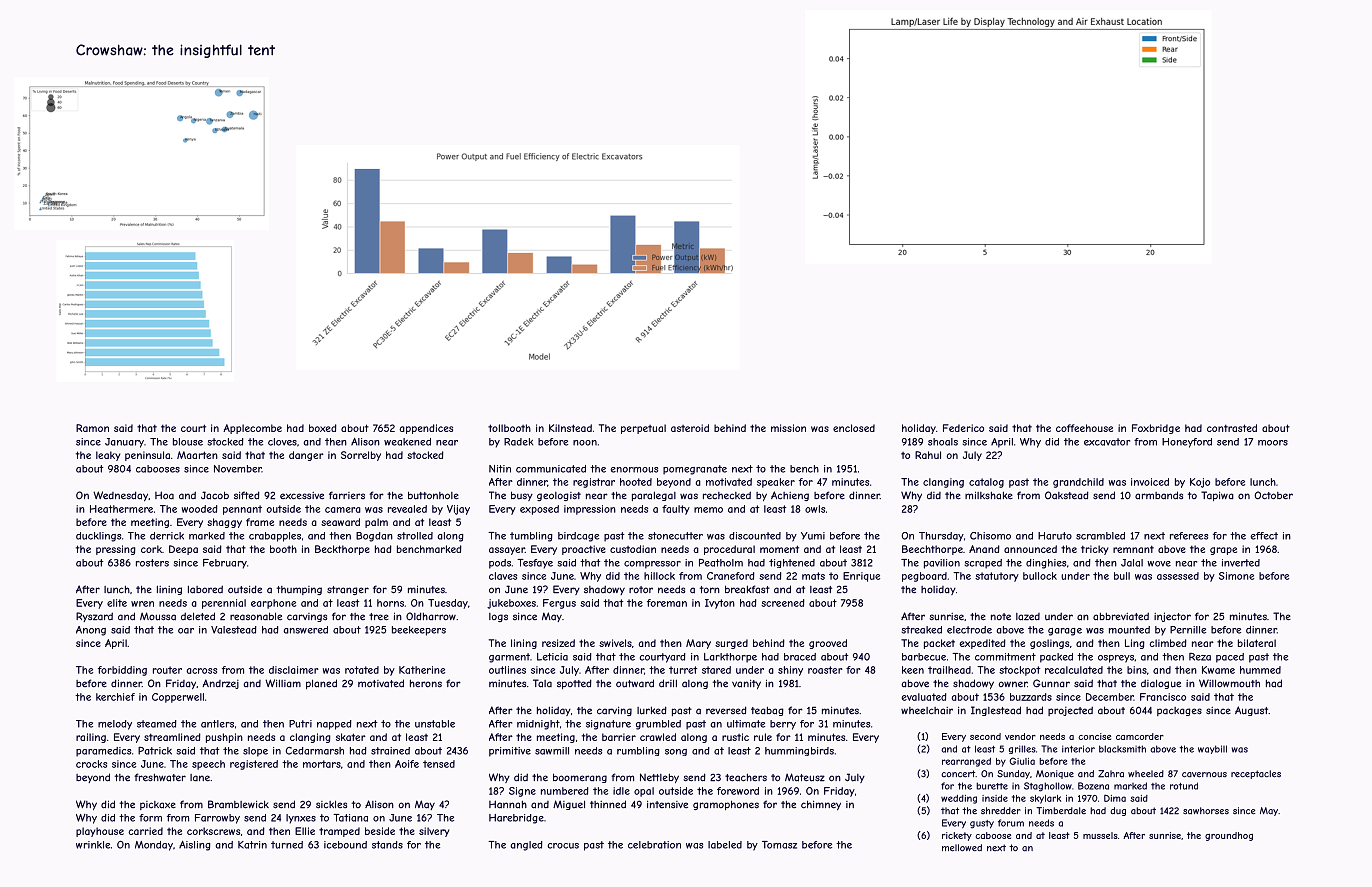  Describe the element at coordinates (997, 577) in the page. I see `statutory` at that location.
